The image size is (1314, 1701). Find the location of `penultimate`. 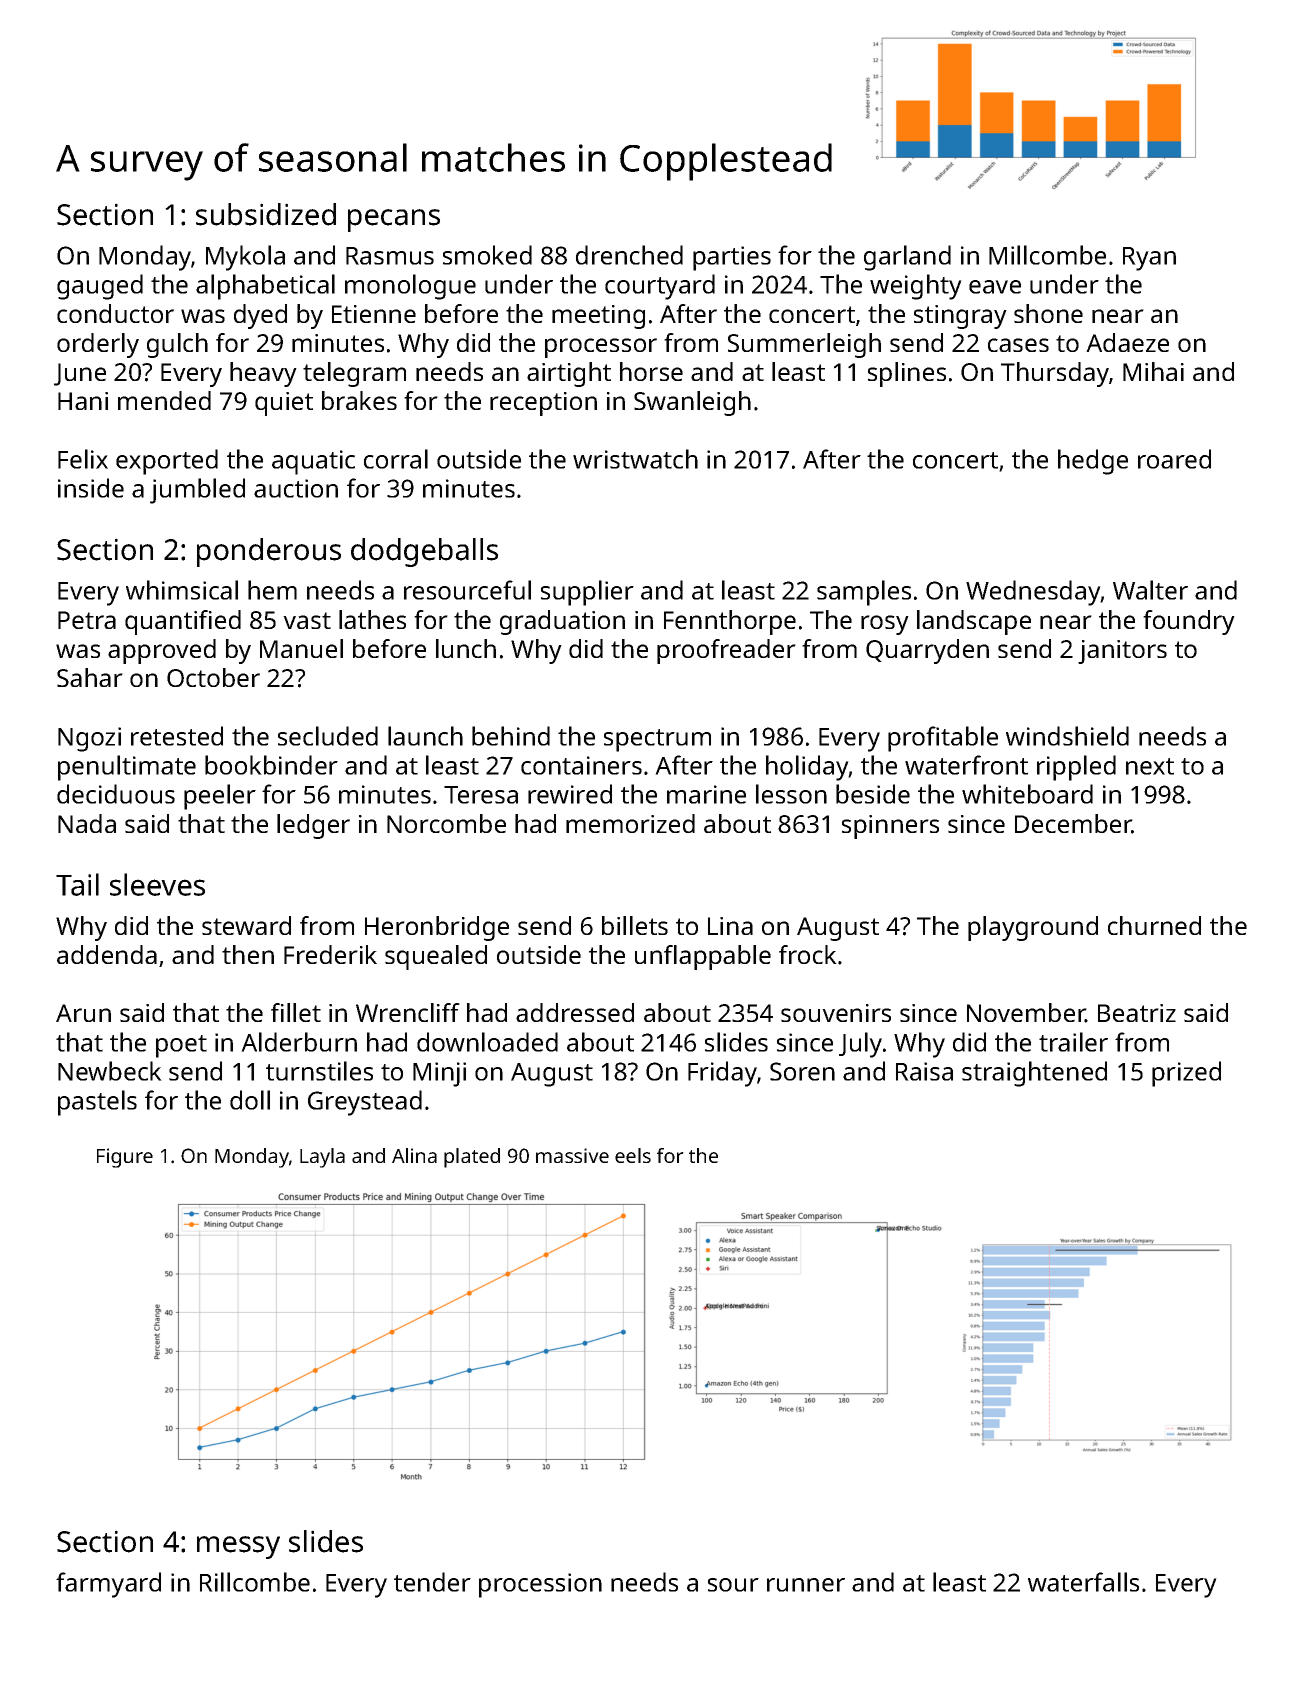

penultimate is located at coordinates (127, 768).
